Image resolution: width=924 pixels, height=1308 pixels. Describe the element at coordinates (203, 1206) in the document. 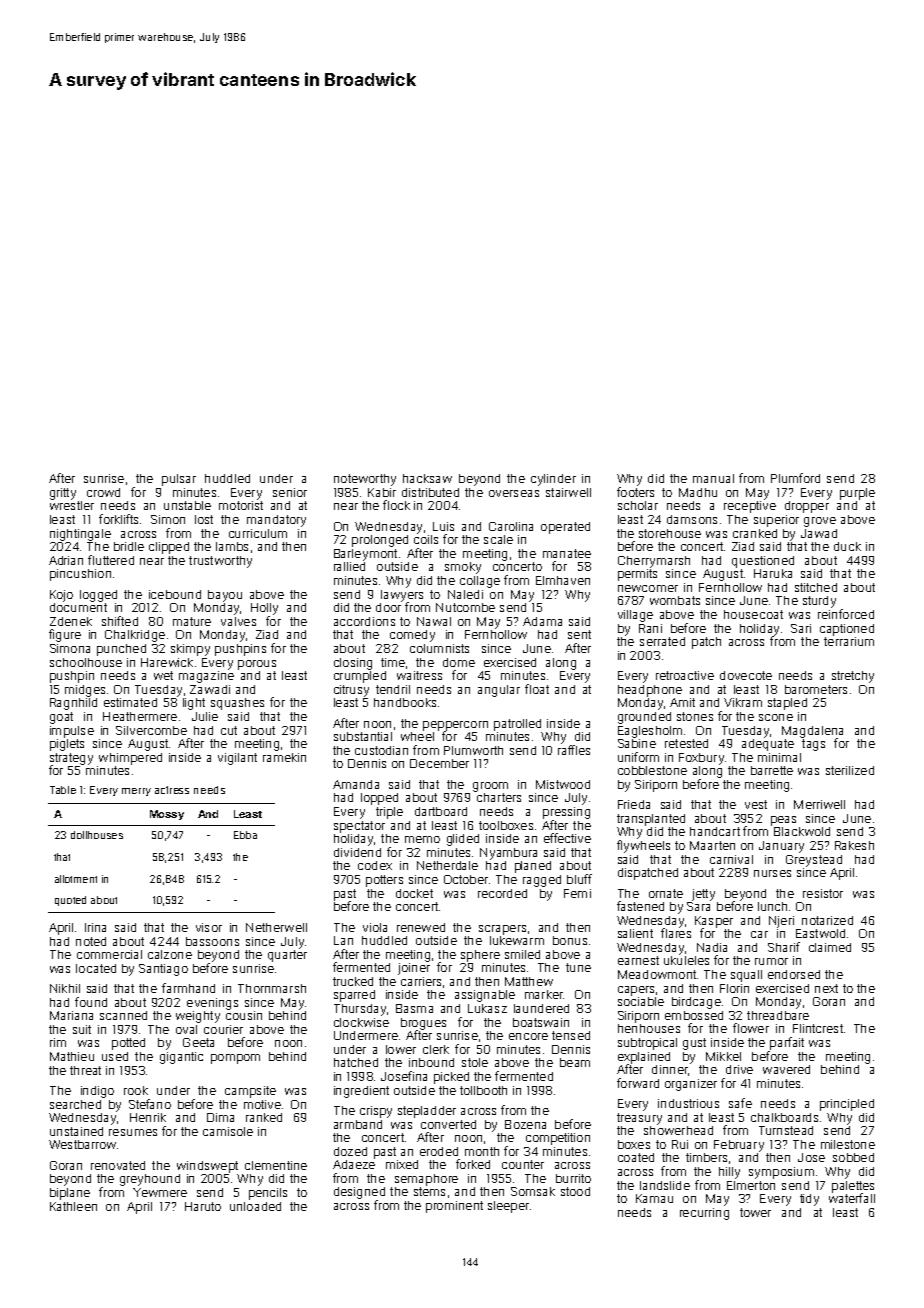

I see `Haruto` at that location.
